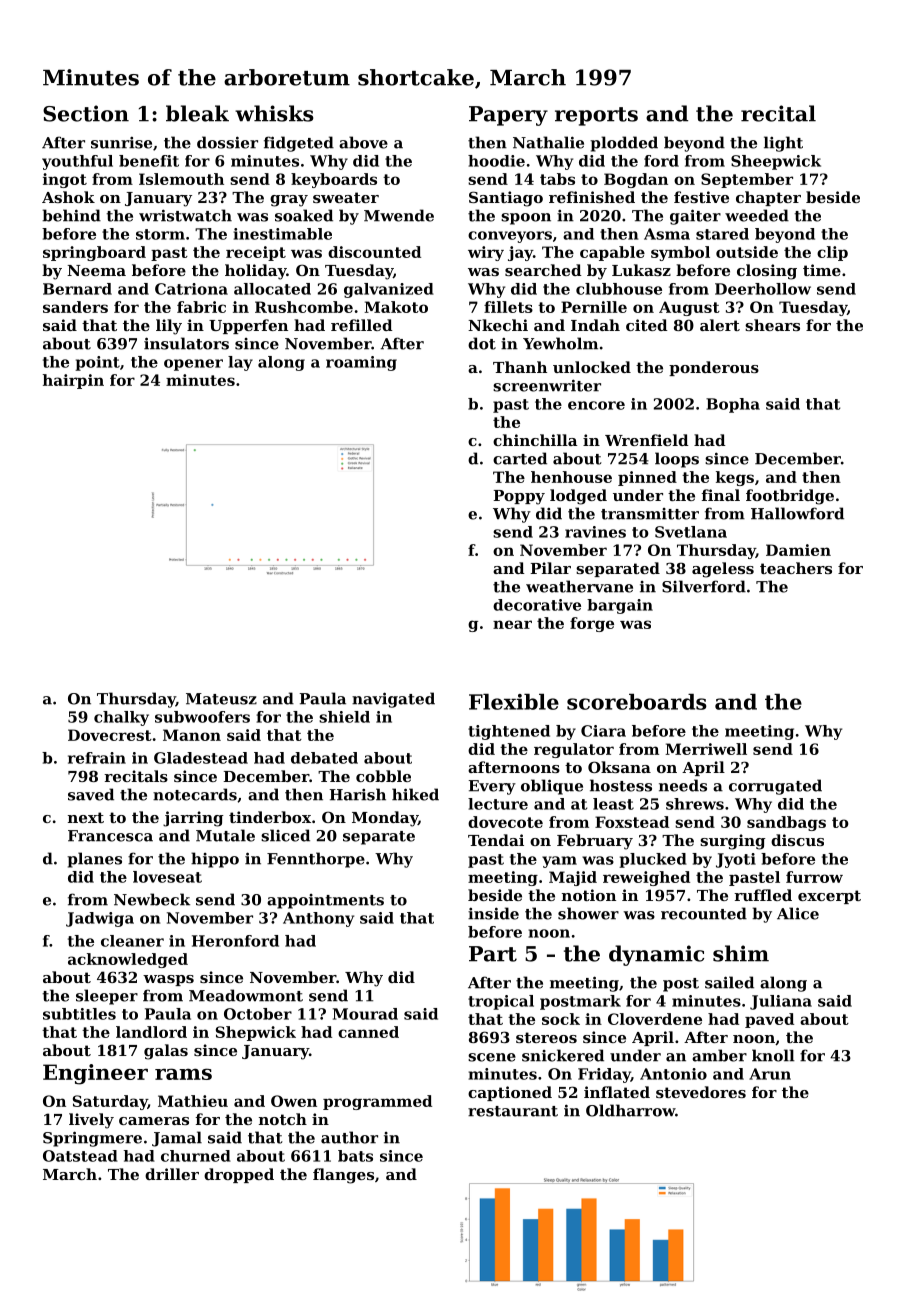  Describe the element at coordinates (80, 1156) in the image. I see `Oatstead` at that location.
